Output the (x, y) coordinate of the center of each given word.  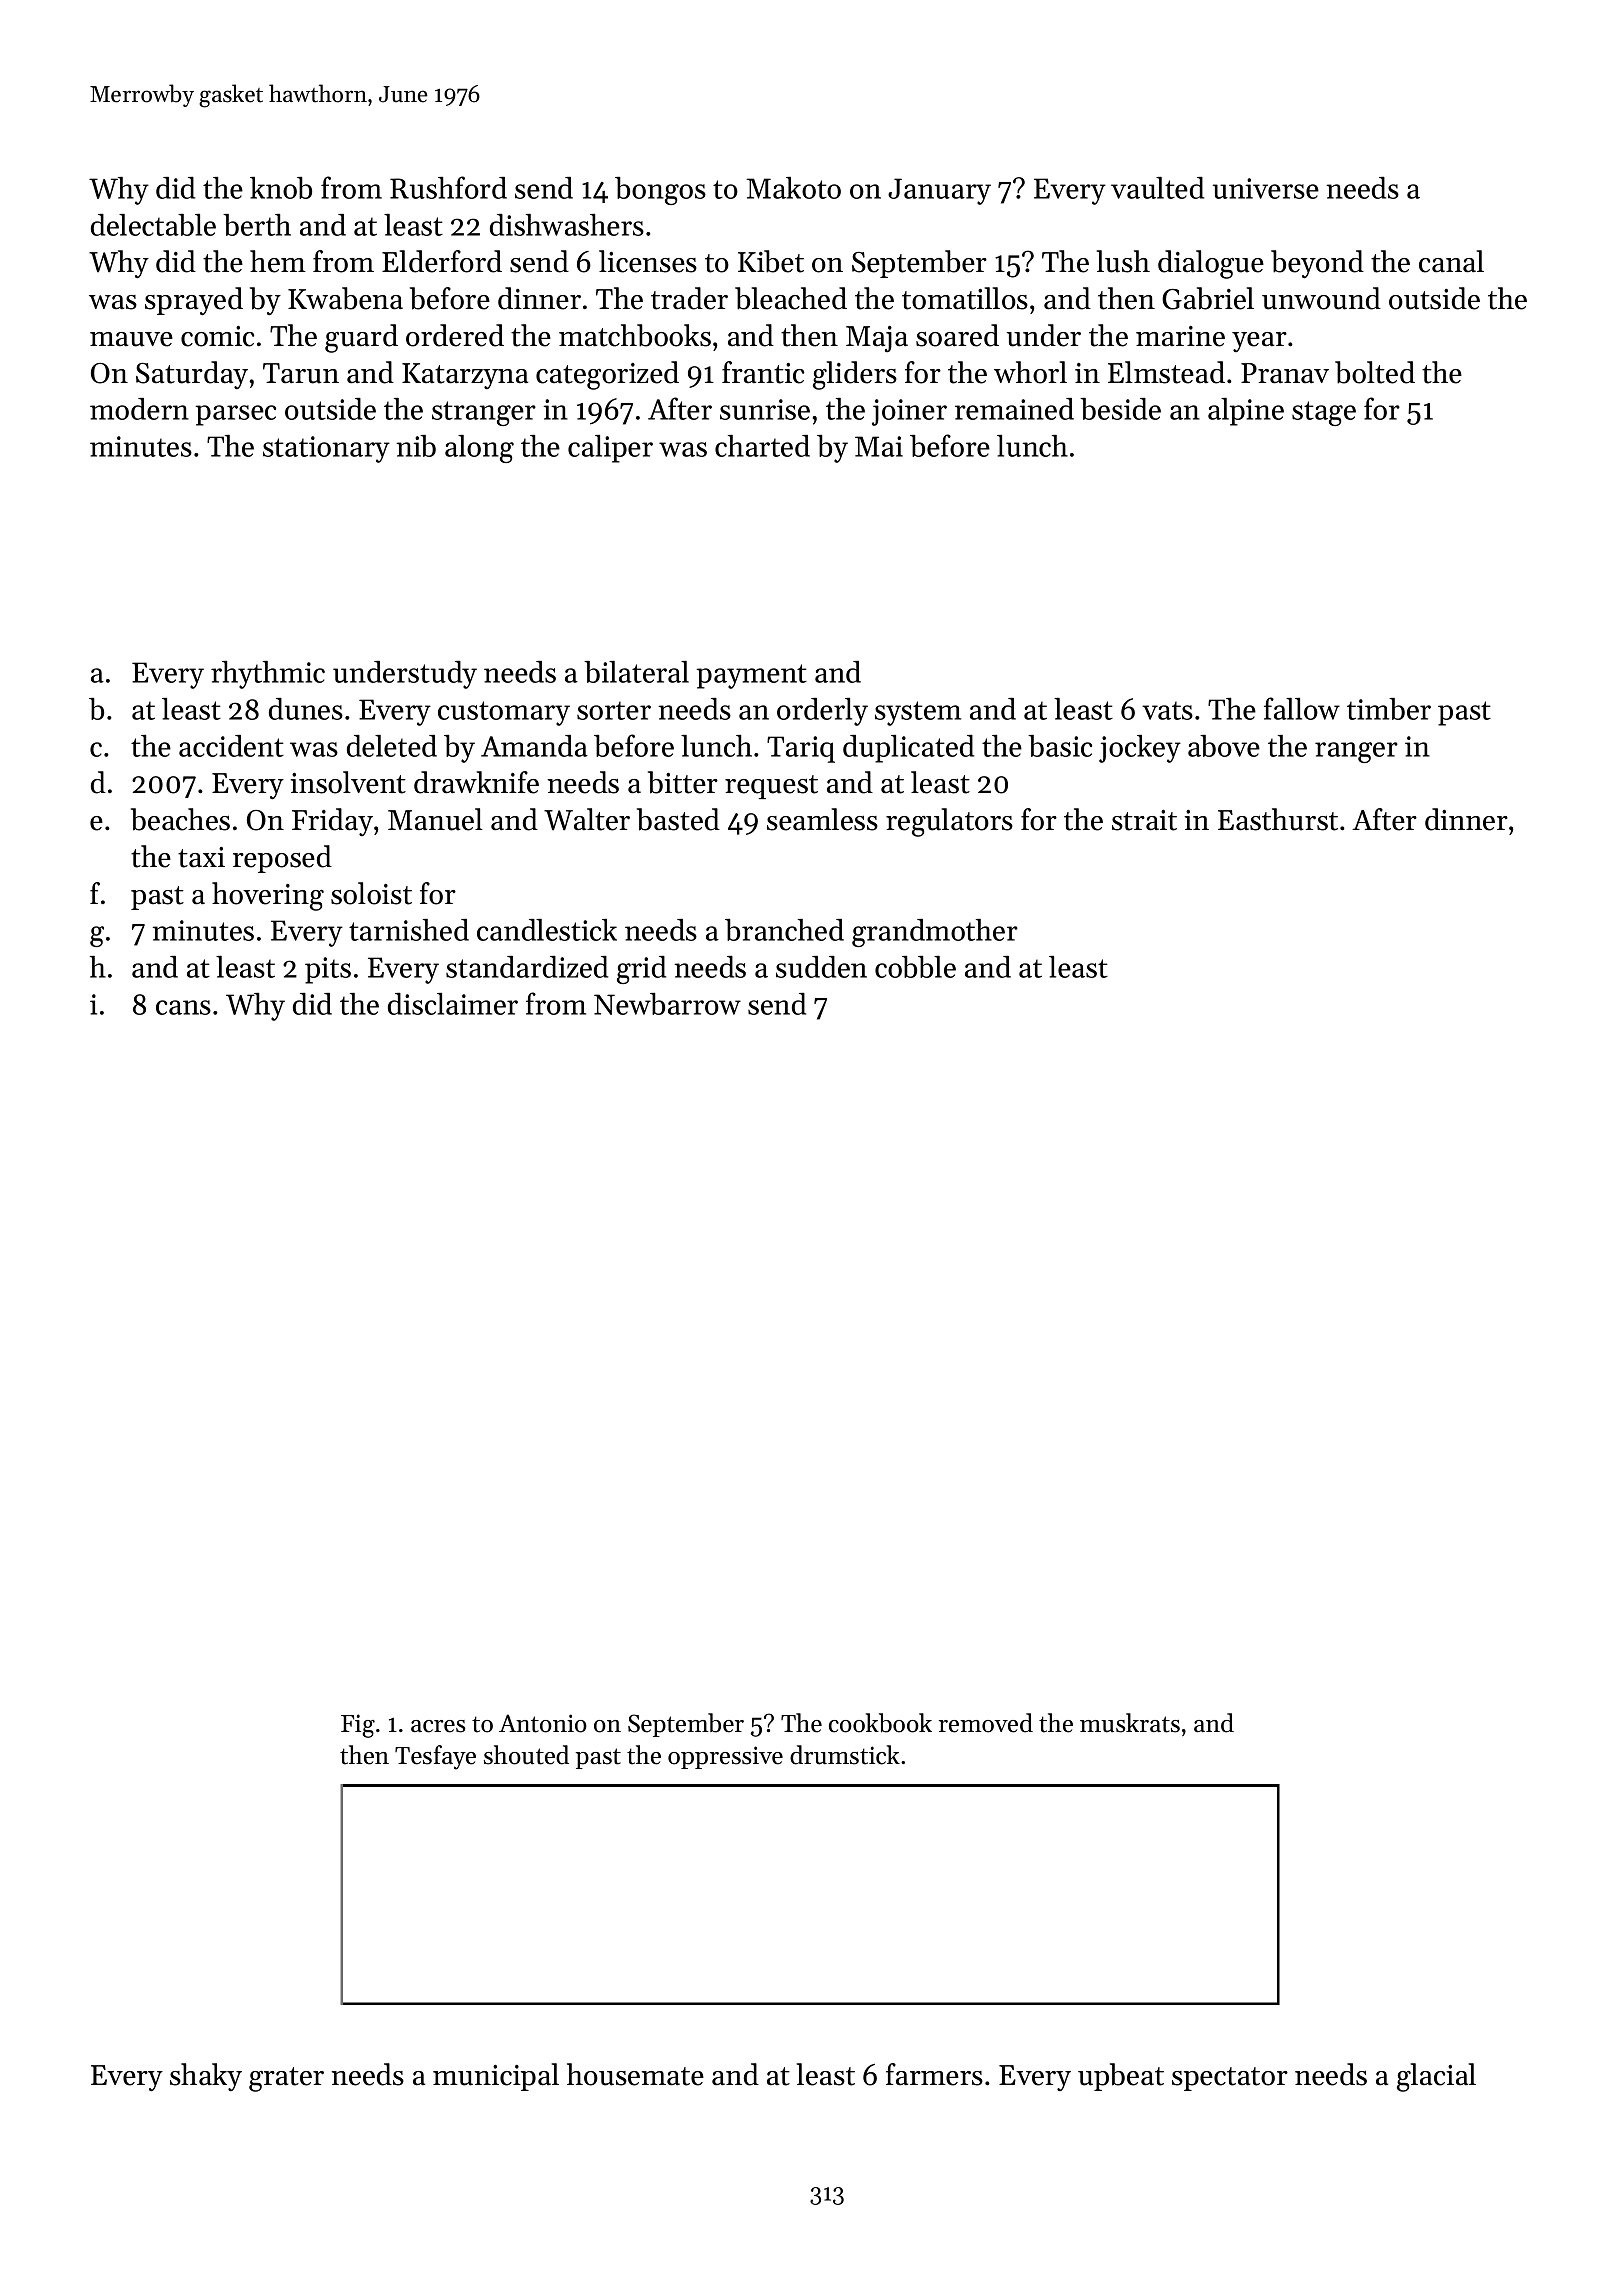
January (939, 191)
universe (1266, 188)
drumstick (845, 1755)
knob (281, 188)
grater (286, 2079)
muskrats (1130, 1723)
